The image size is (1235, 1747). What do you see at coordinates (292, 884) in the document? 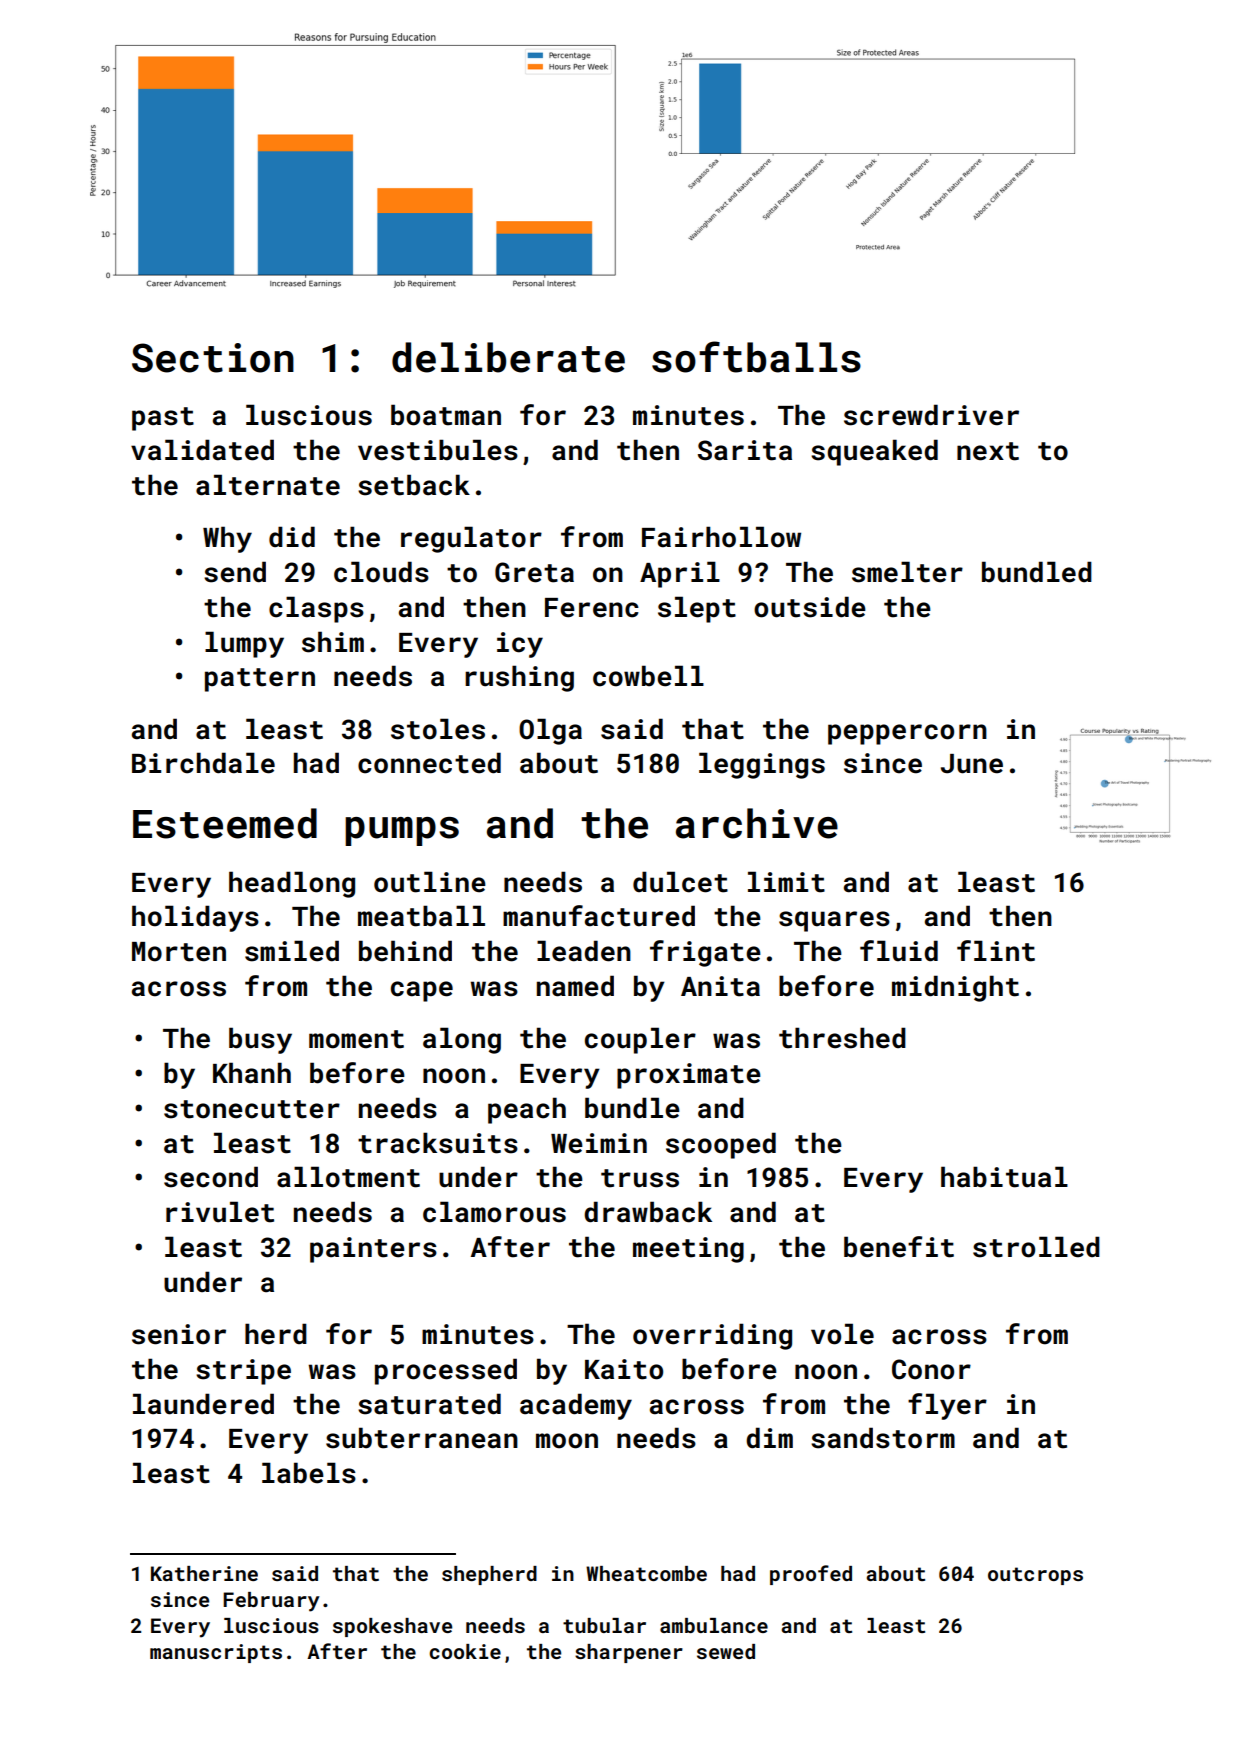
I see `headlong` at bounding box center [292, 884].
